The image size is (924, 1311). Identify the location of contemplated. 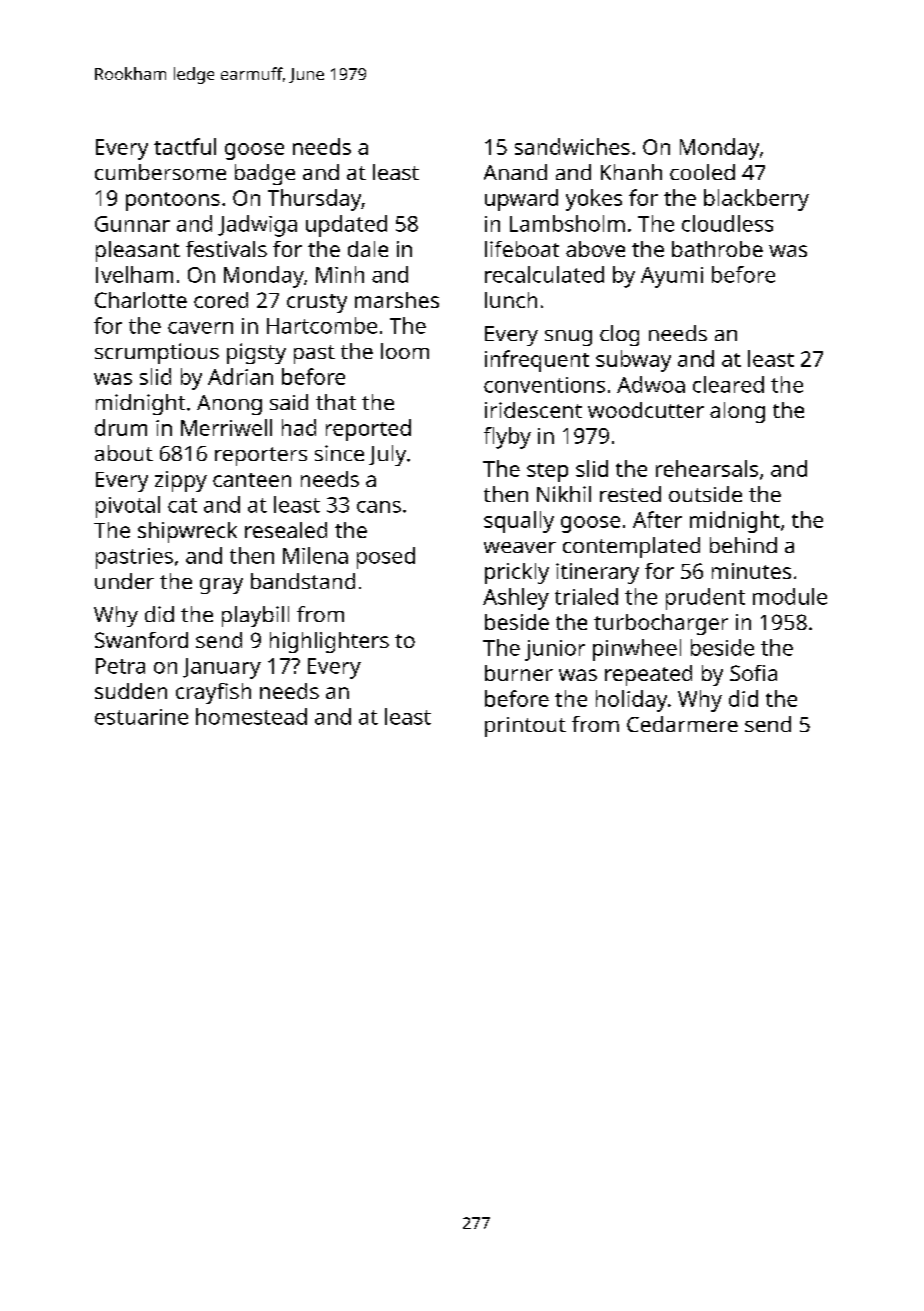
(631, 547).
